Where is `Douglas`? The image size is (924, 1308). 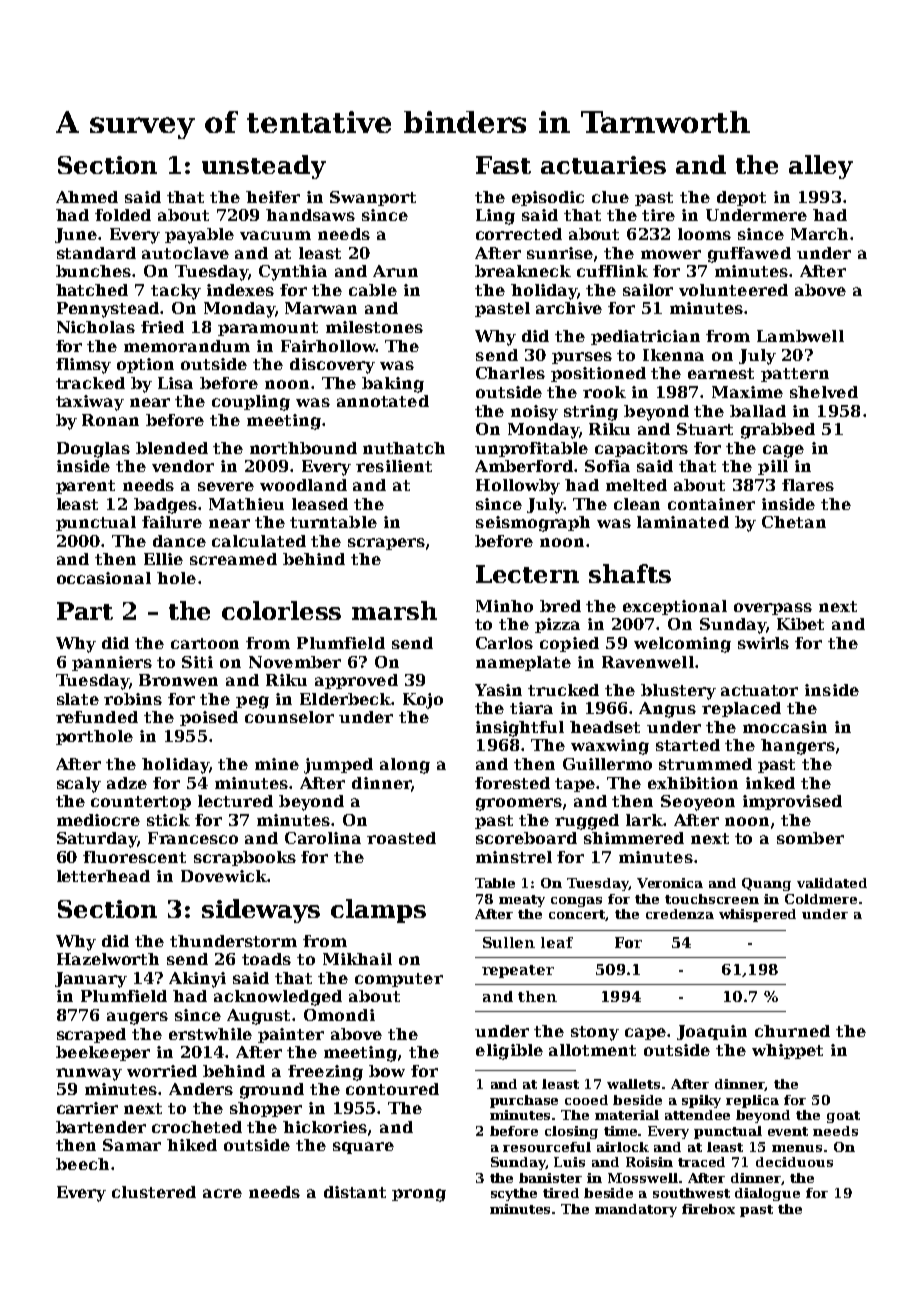 Douglas is located at coordinates (93, 450).
